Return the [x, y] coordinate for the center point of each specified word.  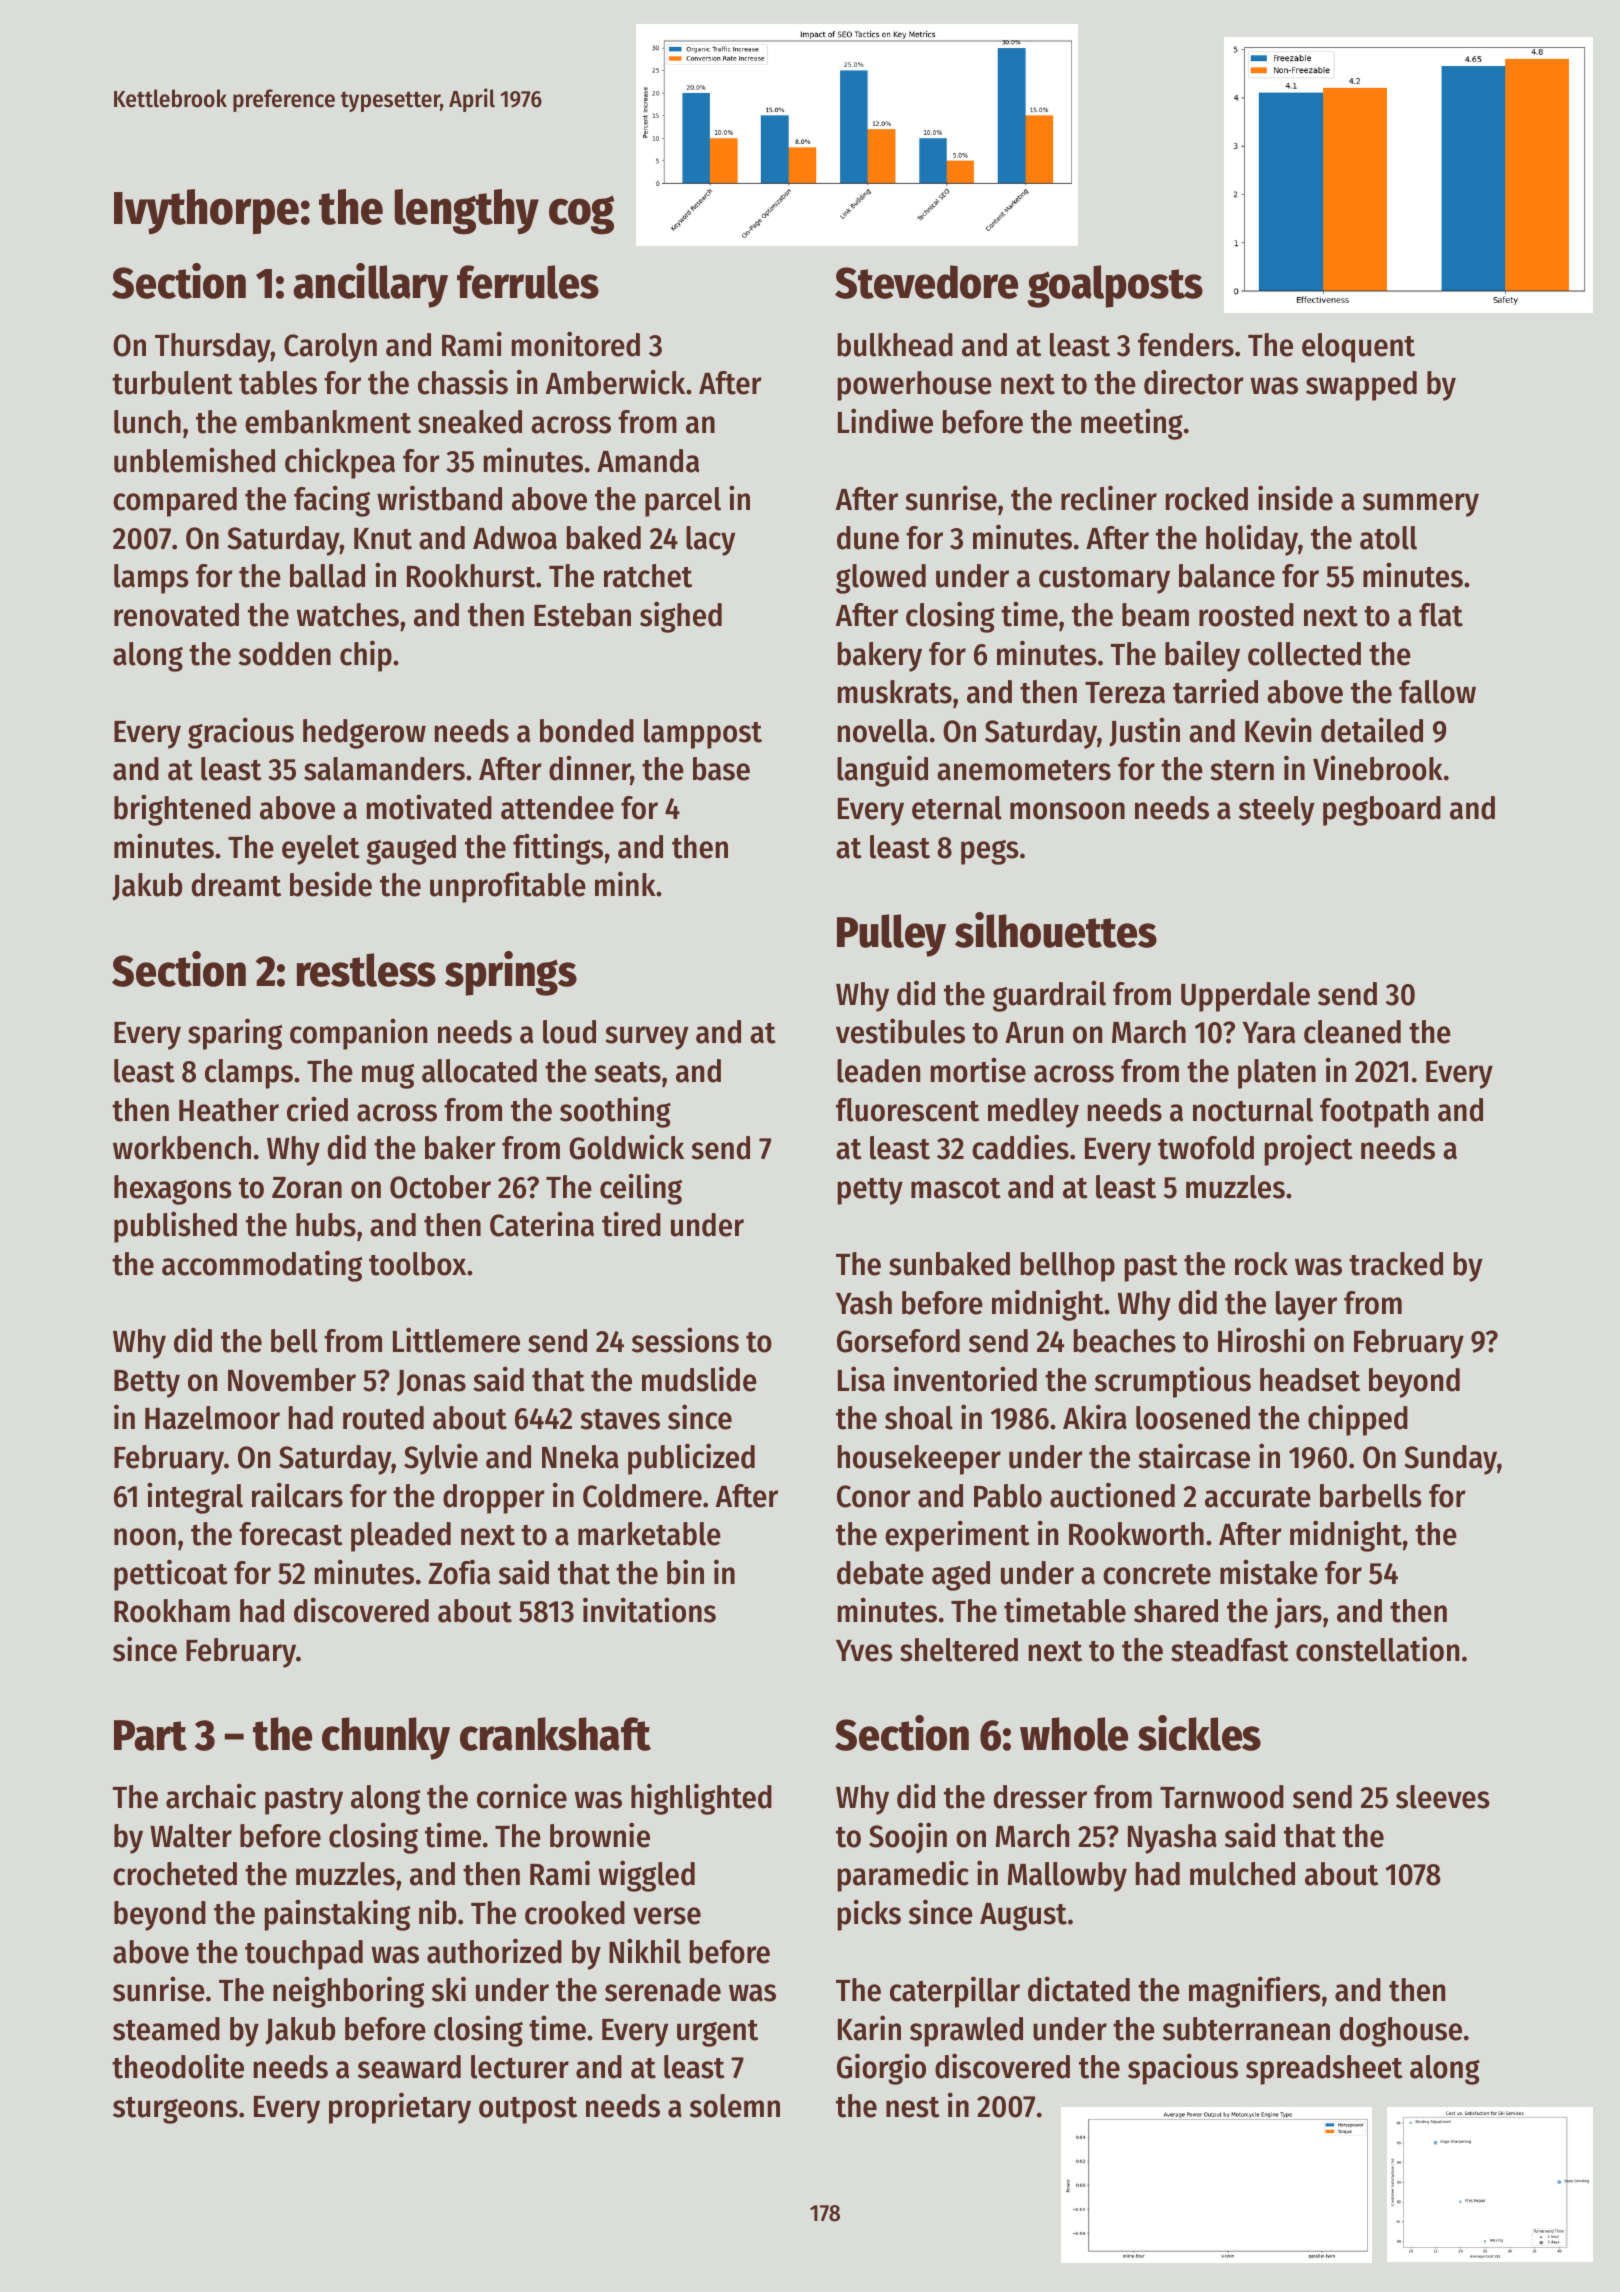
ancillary [370, 285]
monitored [576, 344]
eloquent [1358, 348]
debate [880, 1573]
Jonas [431, 1383]
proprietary [400, 2108]
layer [1306, 1306]
